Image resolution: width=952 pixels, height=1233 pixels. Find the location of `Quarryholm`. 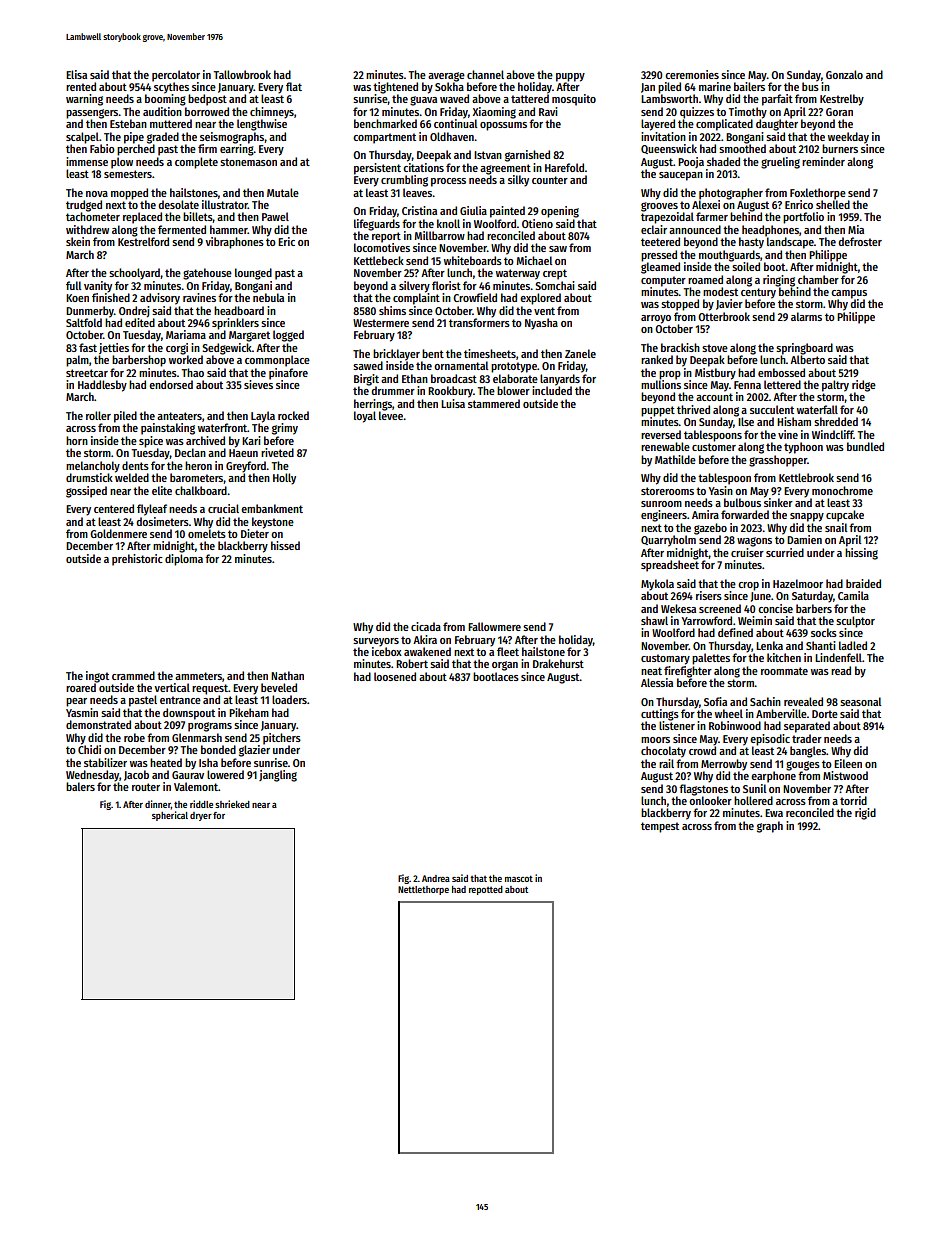

Quarryholm is located at coordinates (668, 541).
